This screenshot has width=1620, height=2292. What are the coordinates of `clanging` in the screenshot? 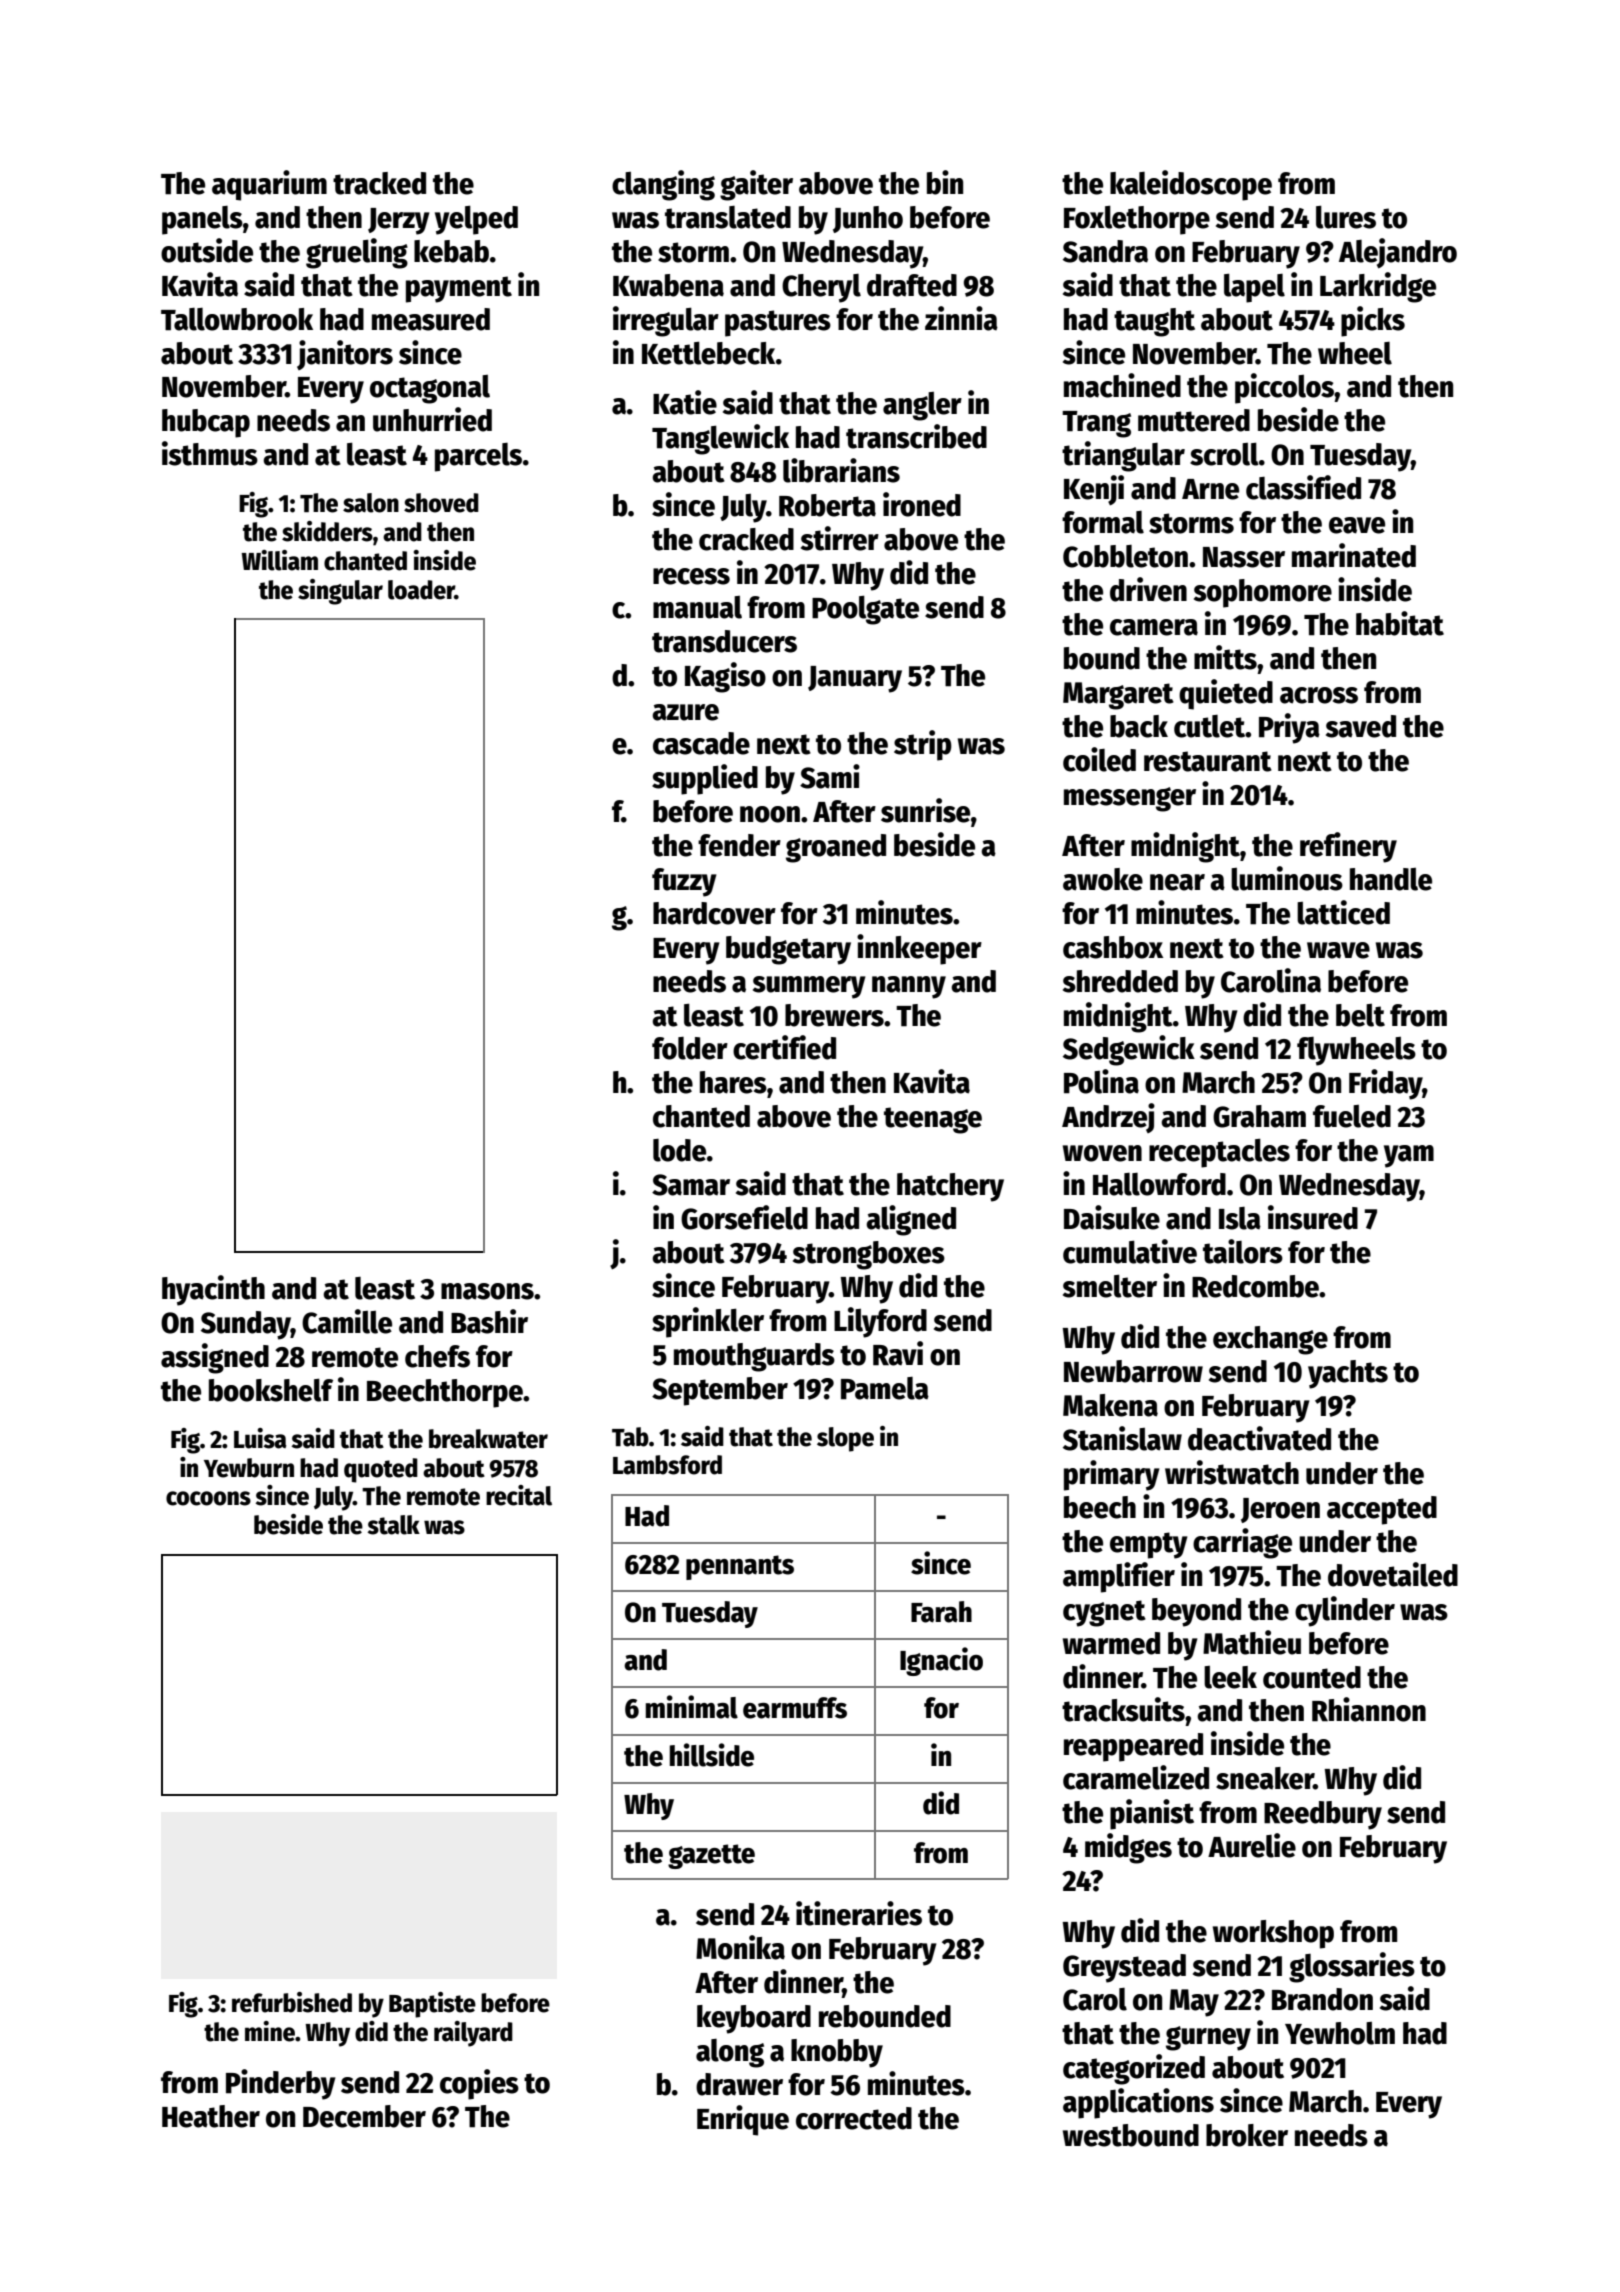 It's located at (663, 185).
